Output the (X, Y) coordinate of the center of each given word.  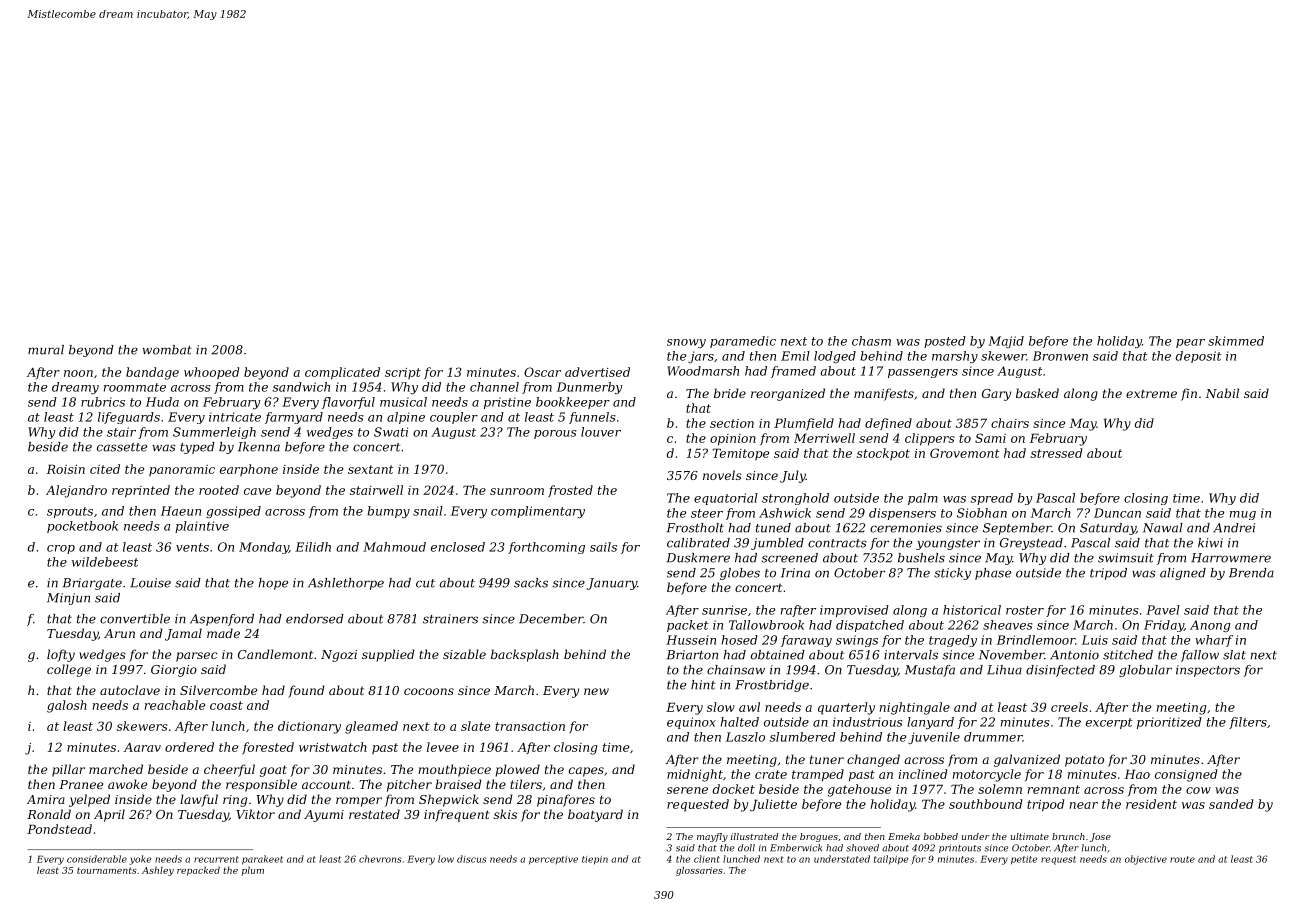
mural (46, 350)
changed (873, 760)
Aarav (142, 747)
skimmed (1236, 341)
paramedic (743, 342)
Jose (1100, 837)
